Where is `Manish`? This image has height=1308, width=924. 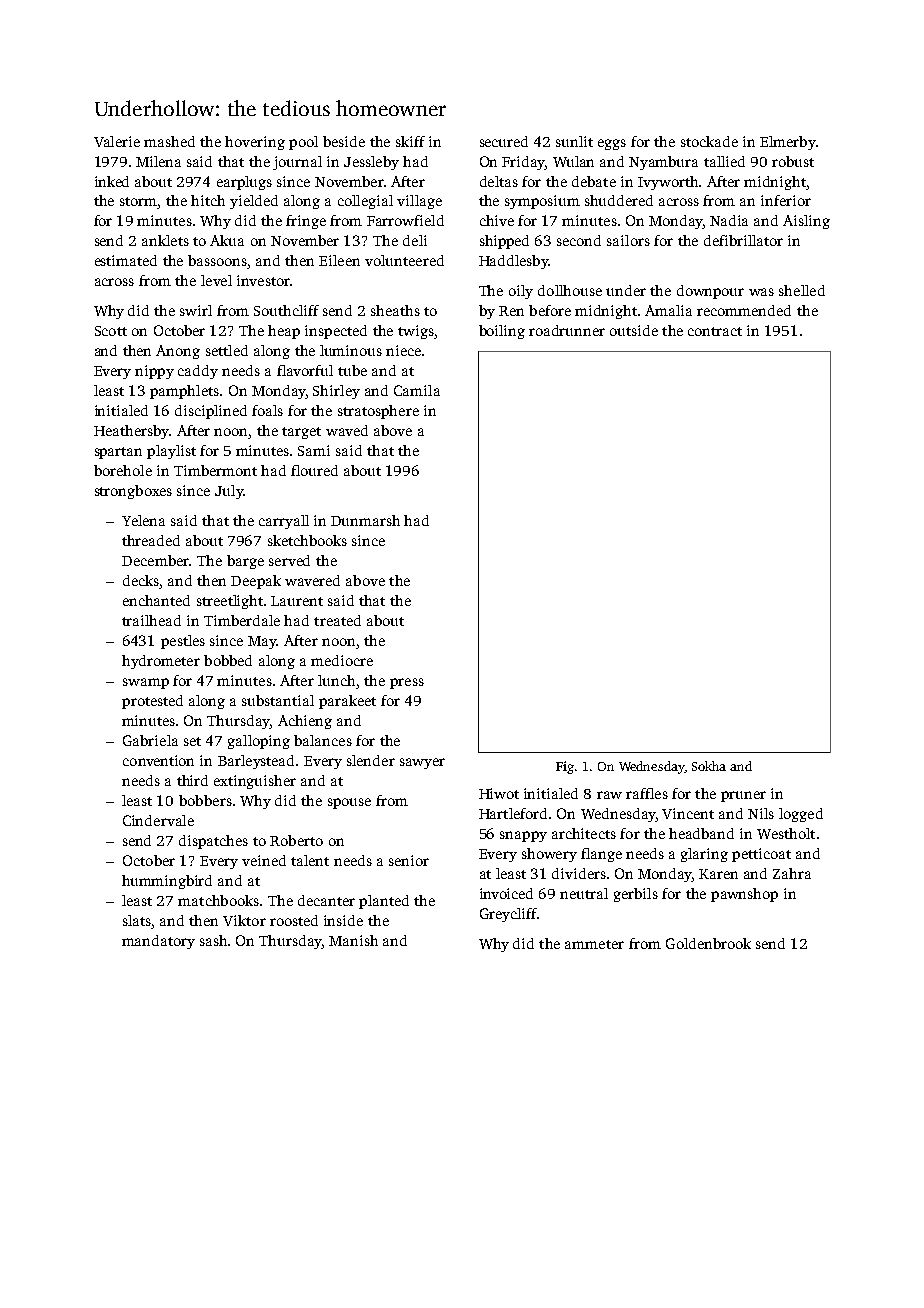 Manish is located at coordinates (353, 940).
